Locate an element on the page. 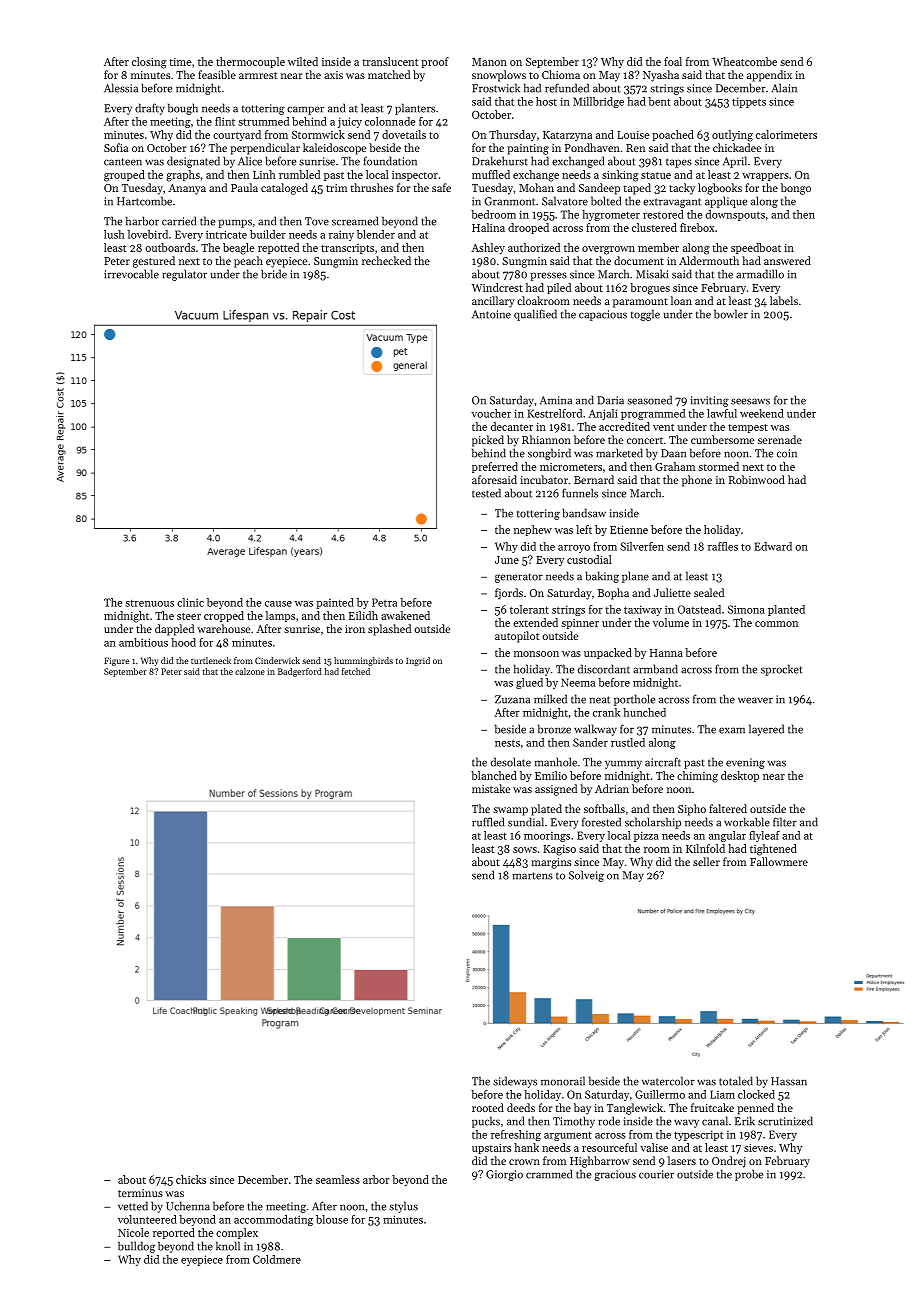 This image has width=924, height=1308. cause is located at coordinates (278, 604).
